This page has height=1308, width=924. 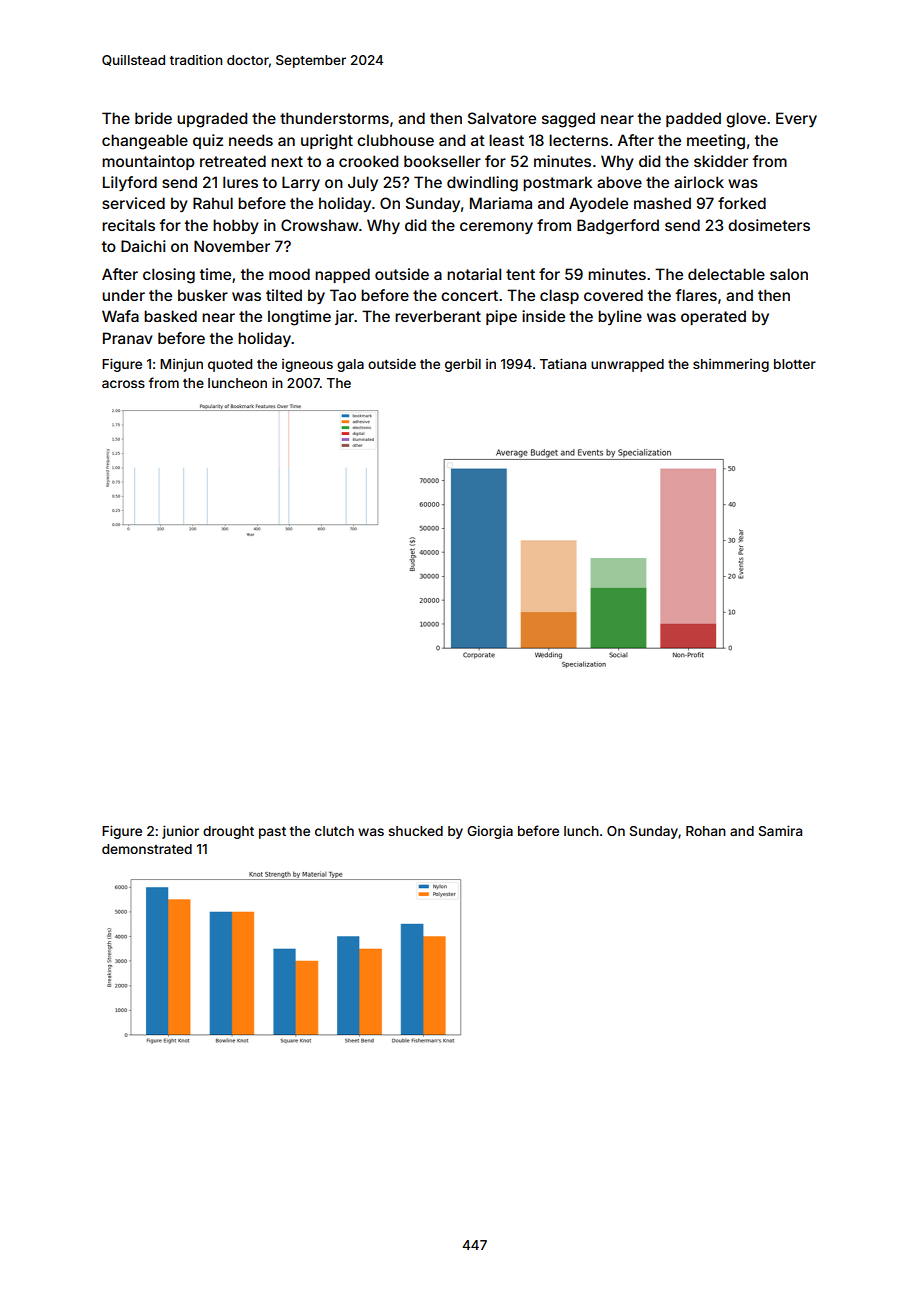 I want to click on shimmering, so click(x=731, y=365).
